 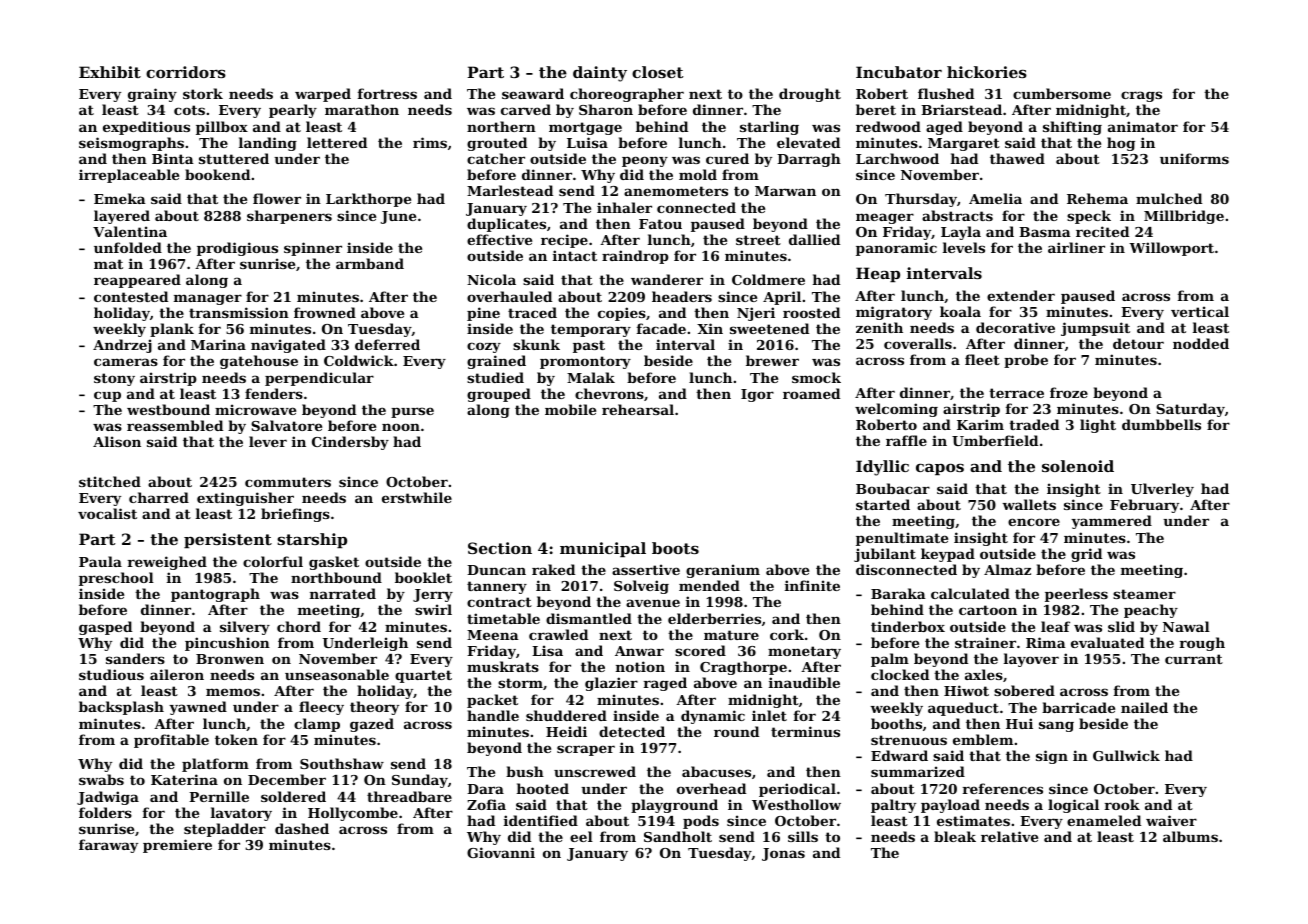 What do you see at coordinates (412, 412) in the document?
I see `purse` at bounding box center [412, 412].
